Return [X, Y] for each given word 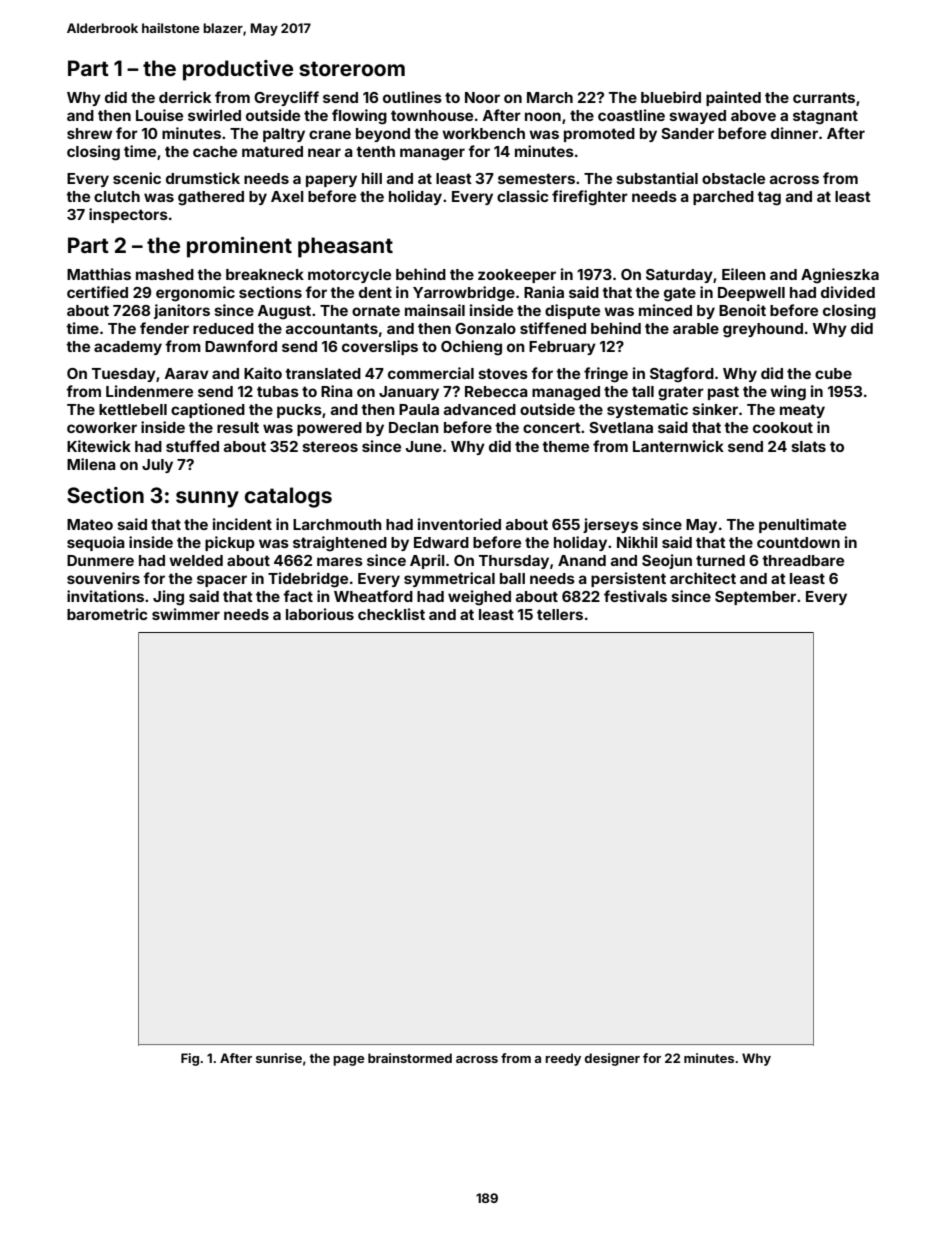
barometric [107, 614]
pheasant [345, 247]
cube [833, 373]
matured [272, 151]
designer [612, 1059]
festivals [635, 596]
